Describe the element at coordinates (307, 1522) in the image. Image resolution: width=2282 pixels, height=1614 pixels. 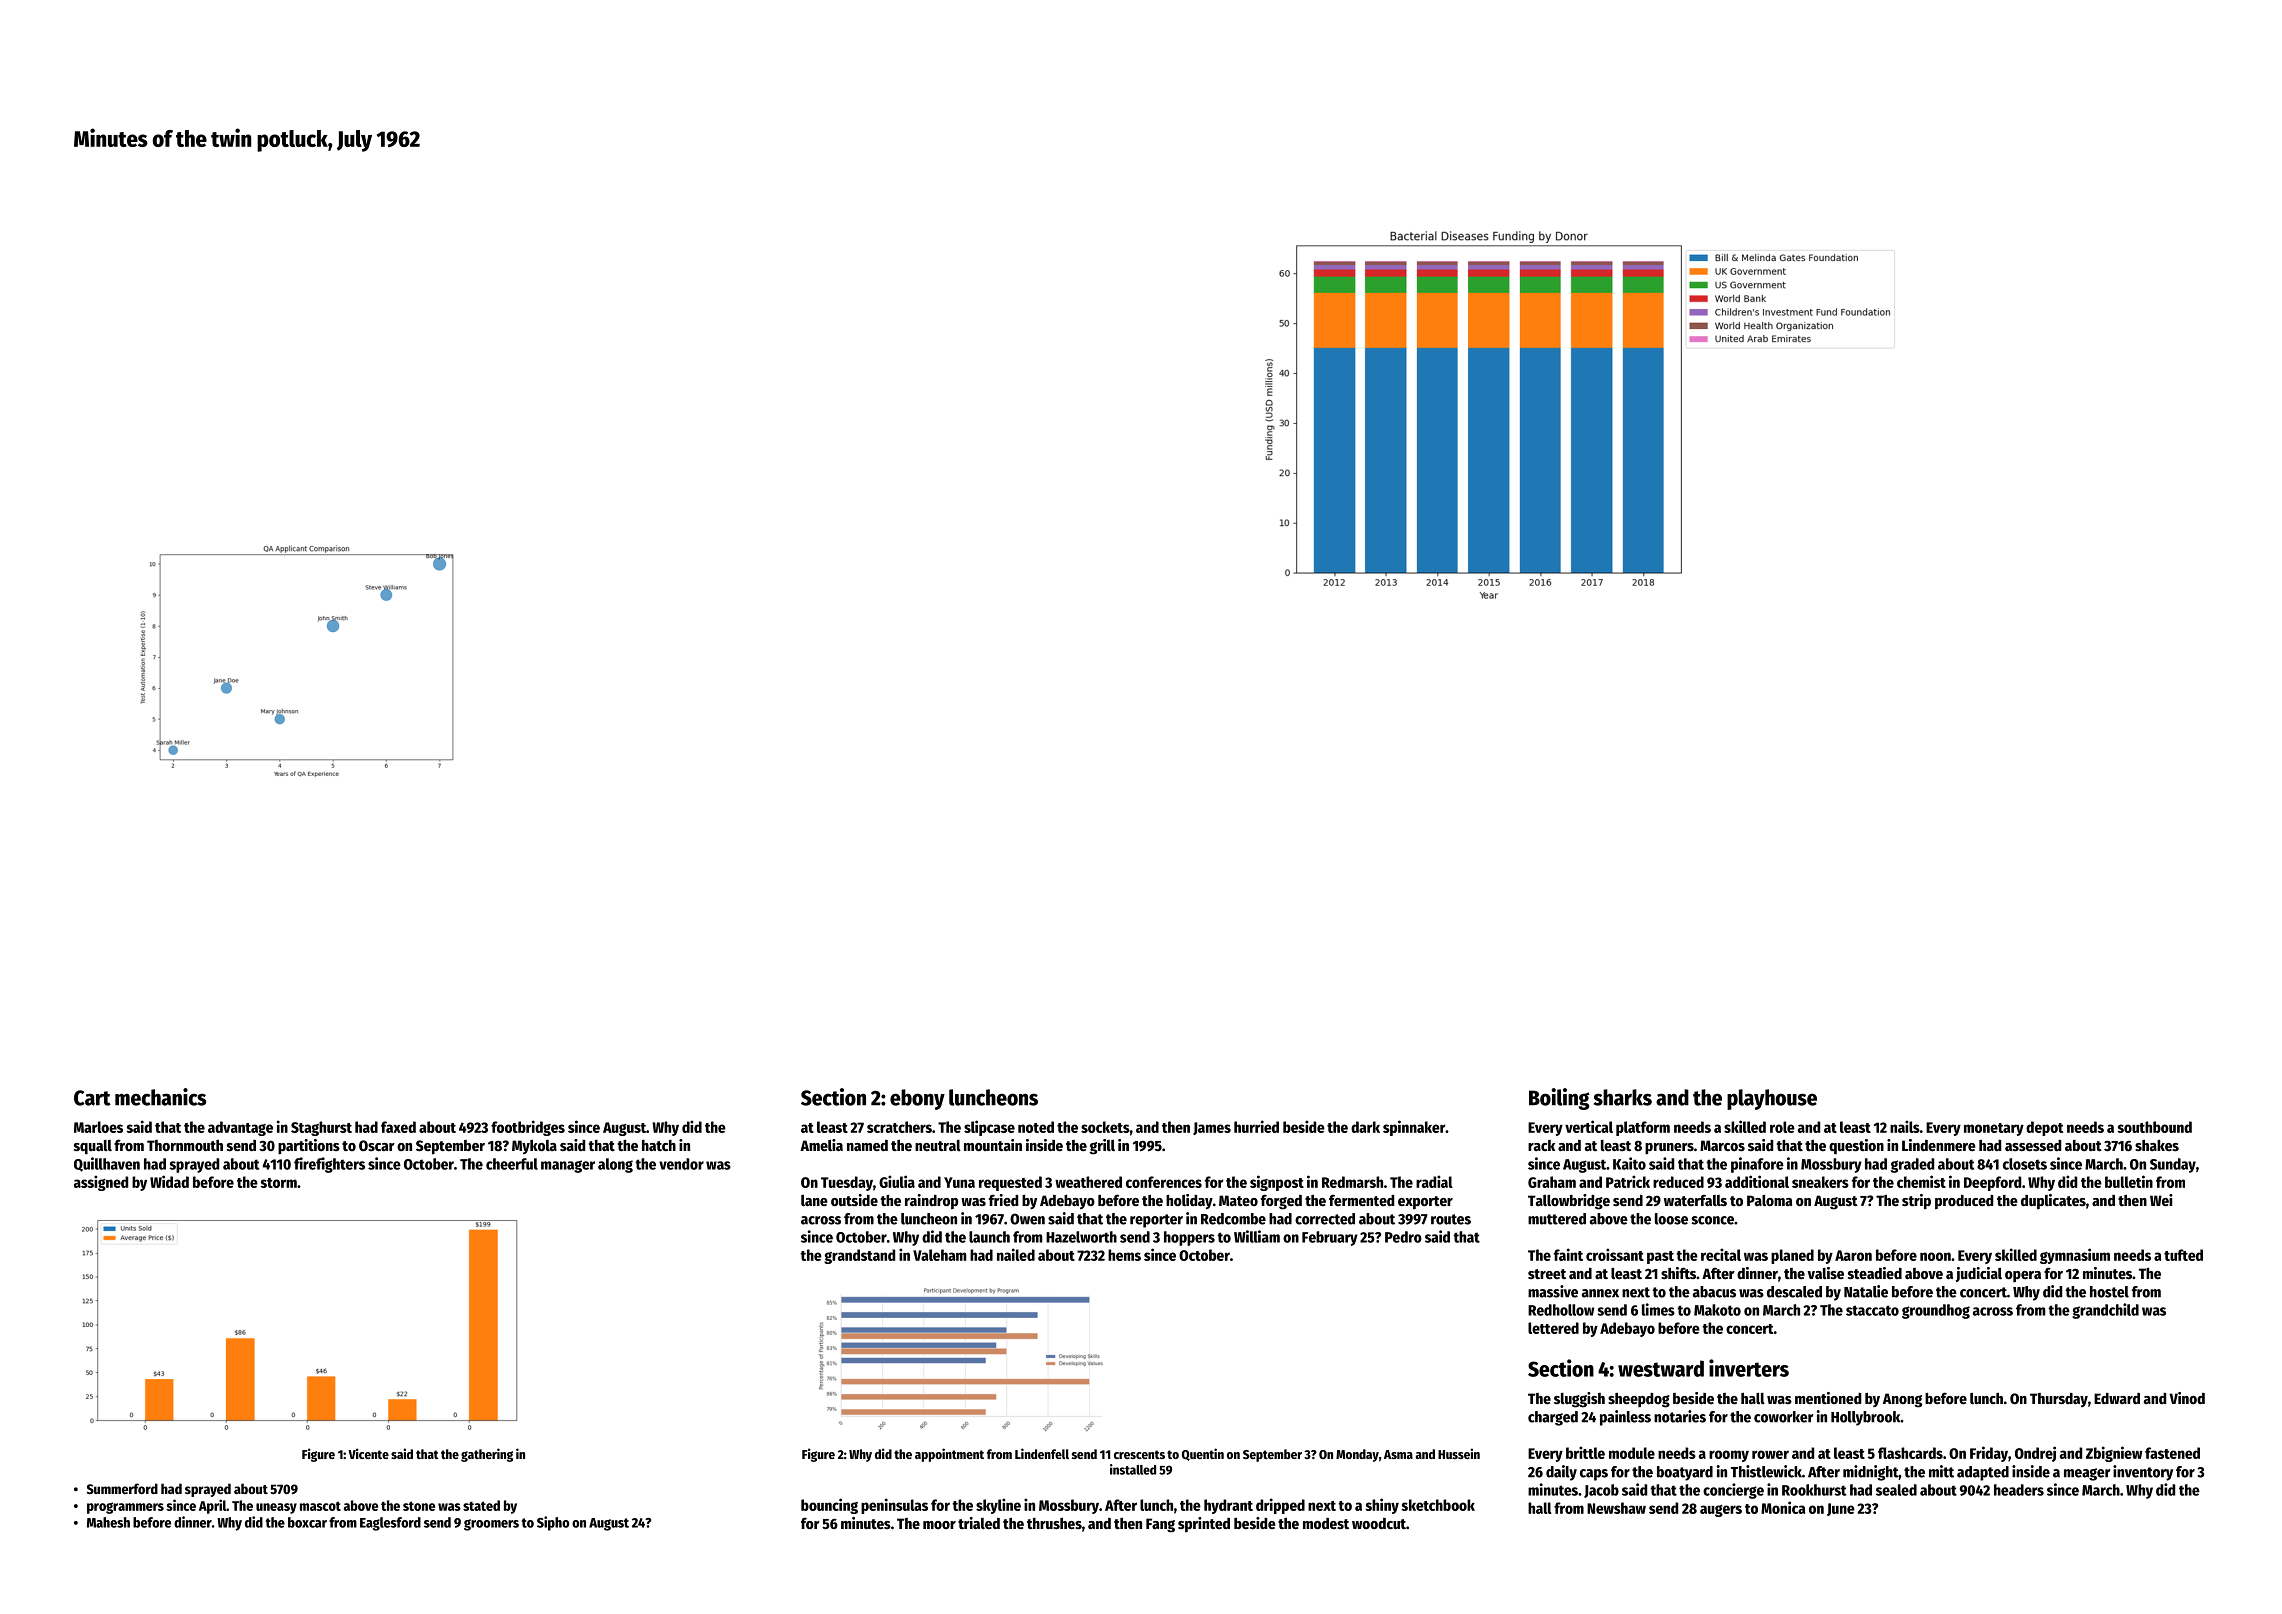
I see `boxcar` at that location.
